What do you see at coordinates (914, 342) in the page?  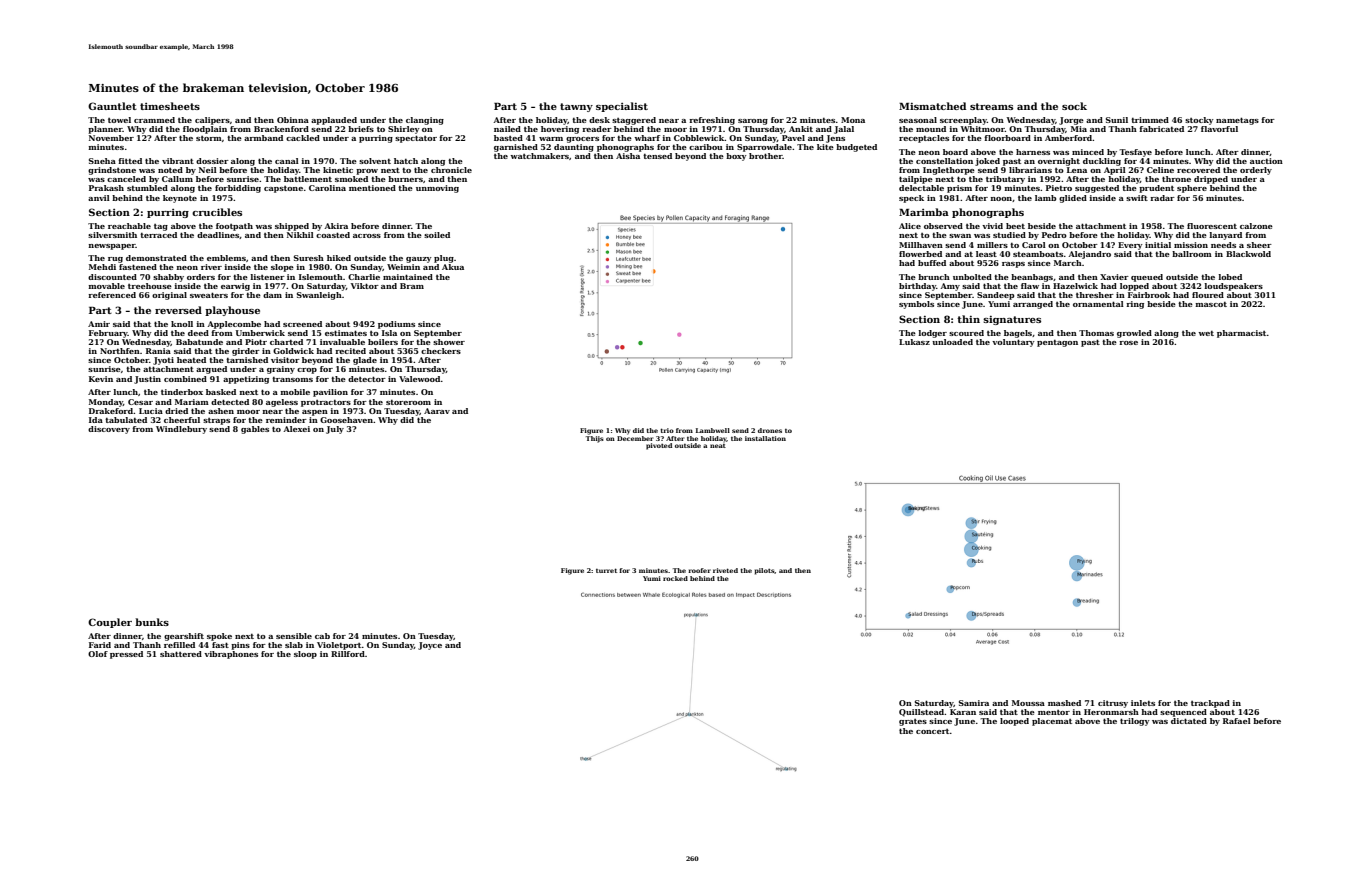 I see `Lukasz` at bounding box center [914, 342].
